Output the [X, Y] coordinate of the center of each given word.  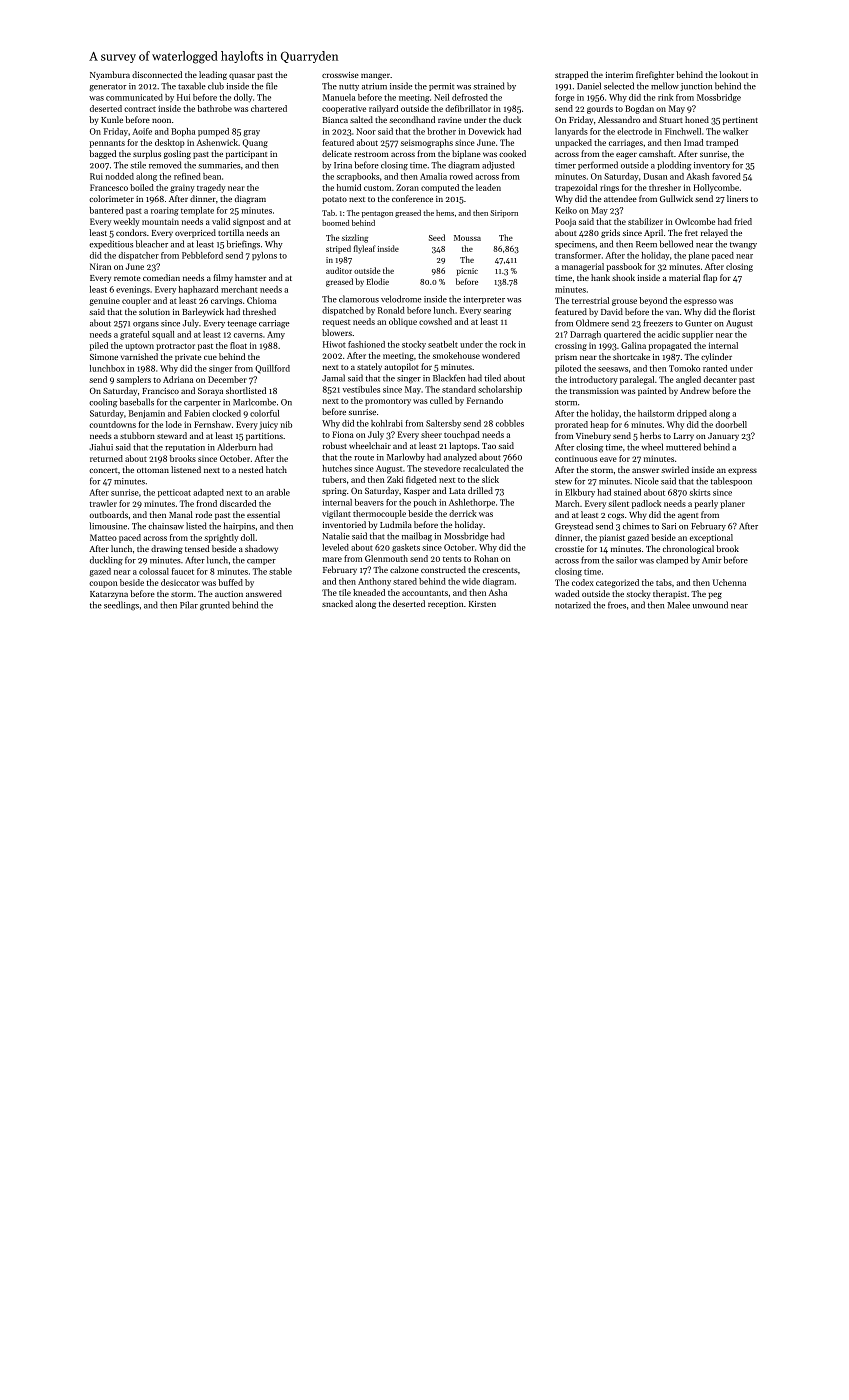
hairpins [239, 526]
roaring [165, 211]
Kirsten [482, 604]
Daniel [589, 86]
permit [441, 87]
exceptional [711, 538]
